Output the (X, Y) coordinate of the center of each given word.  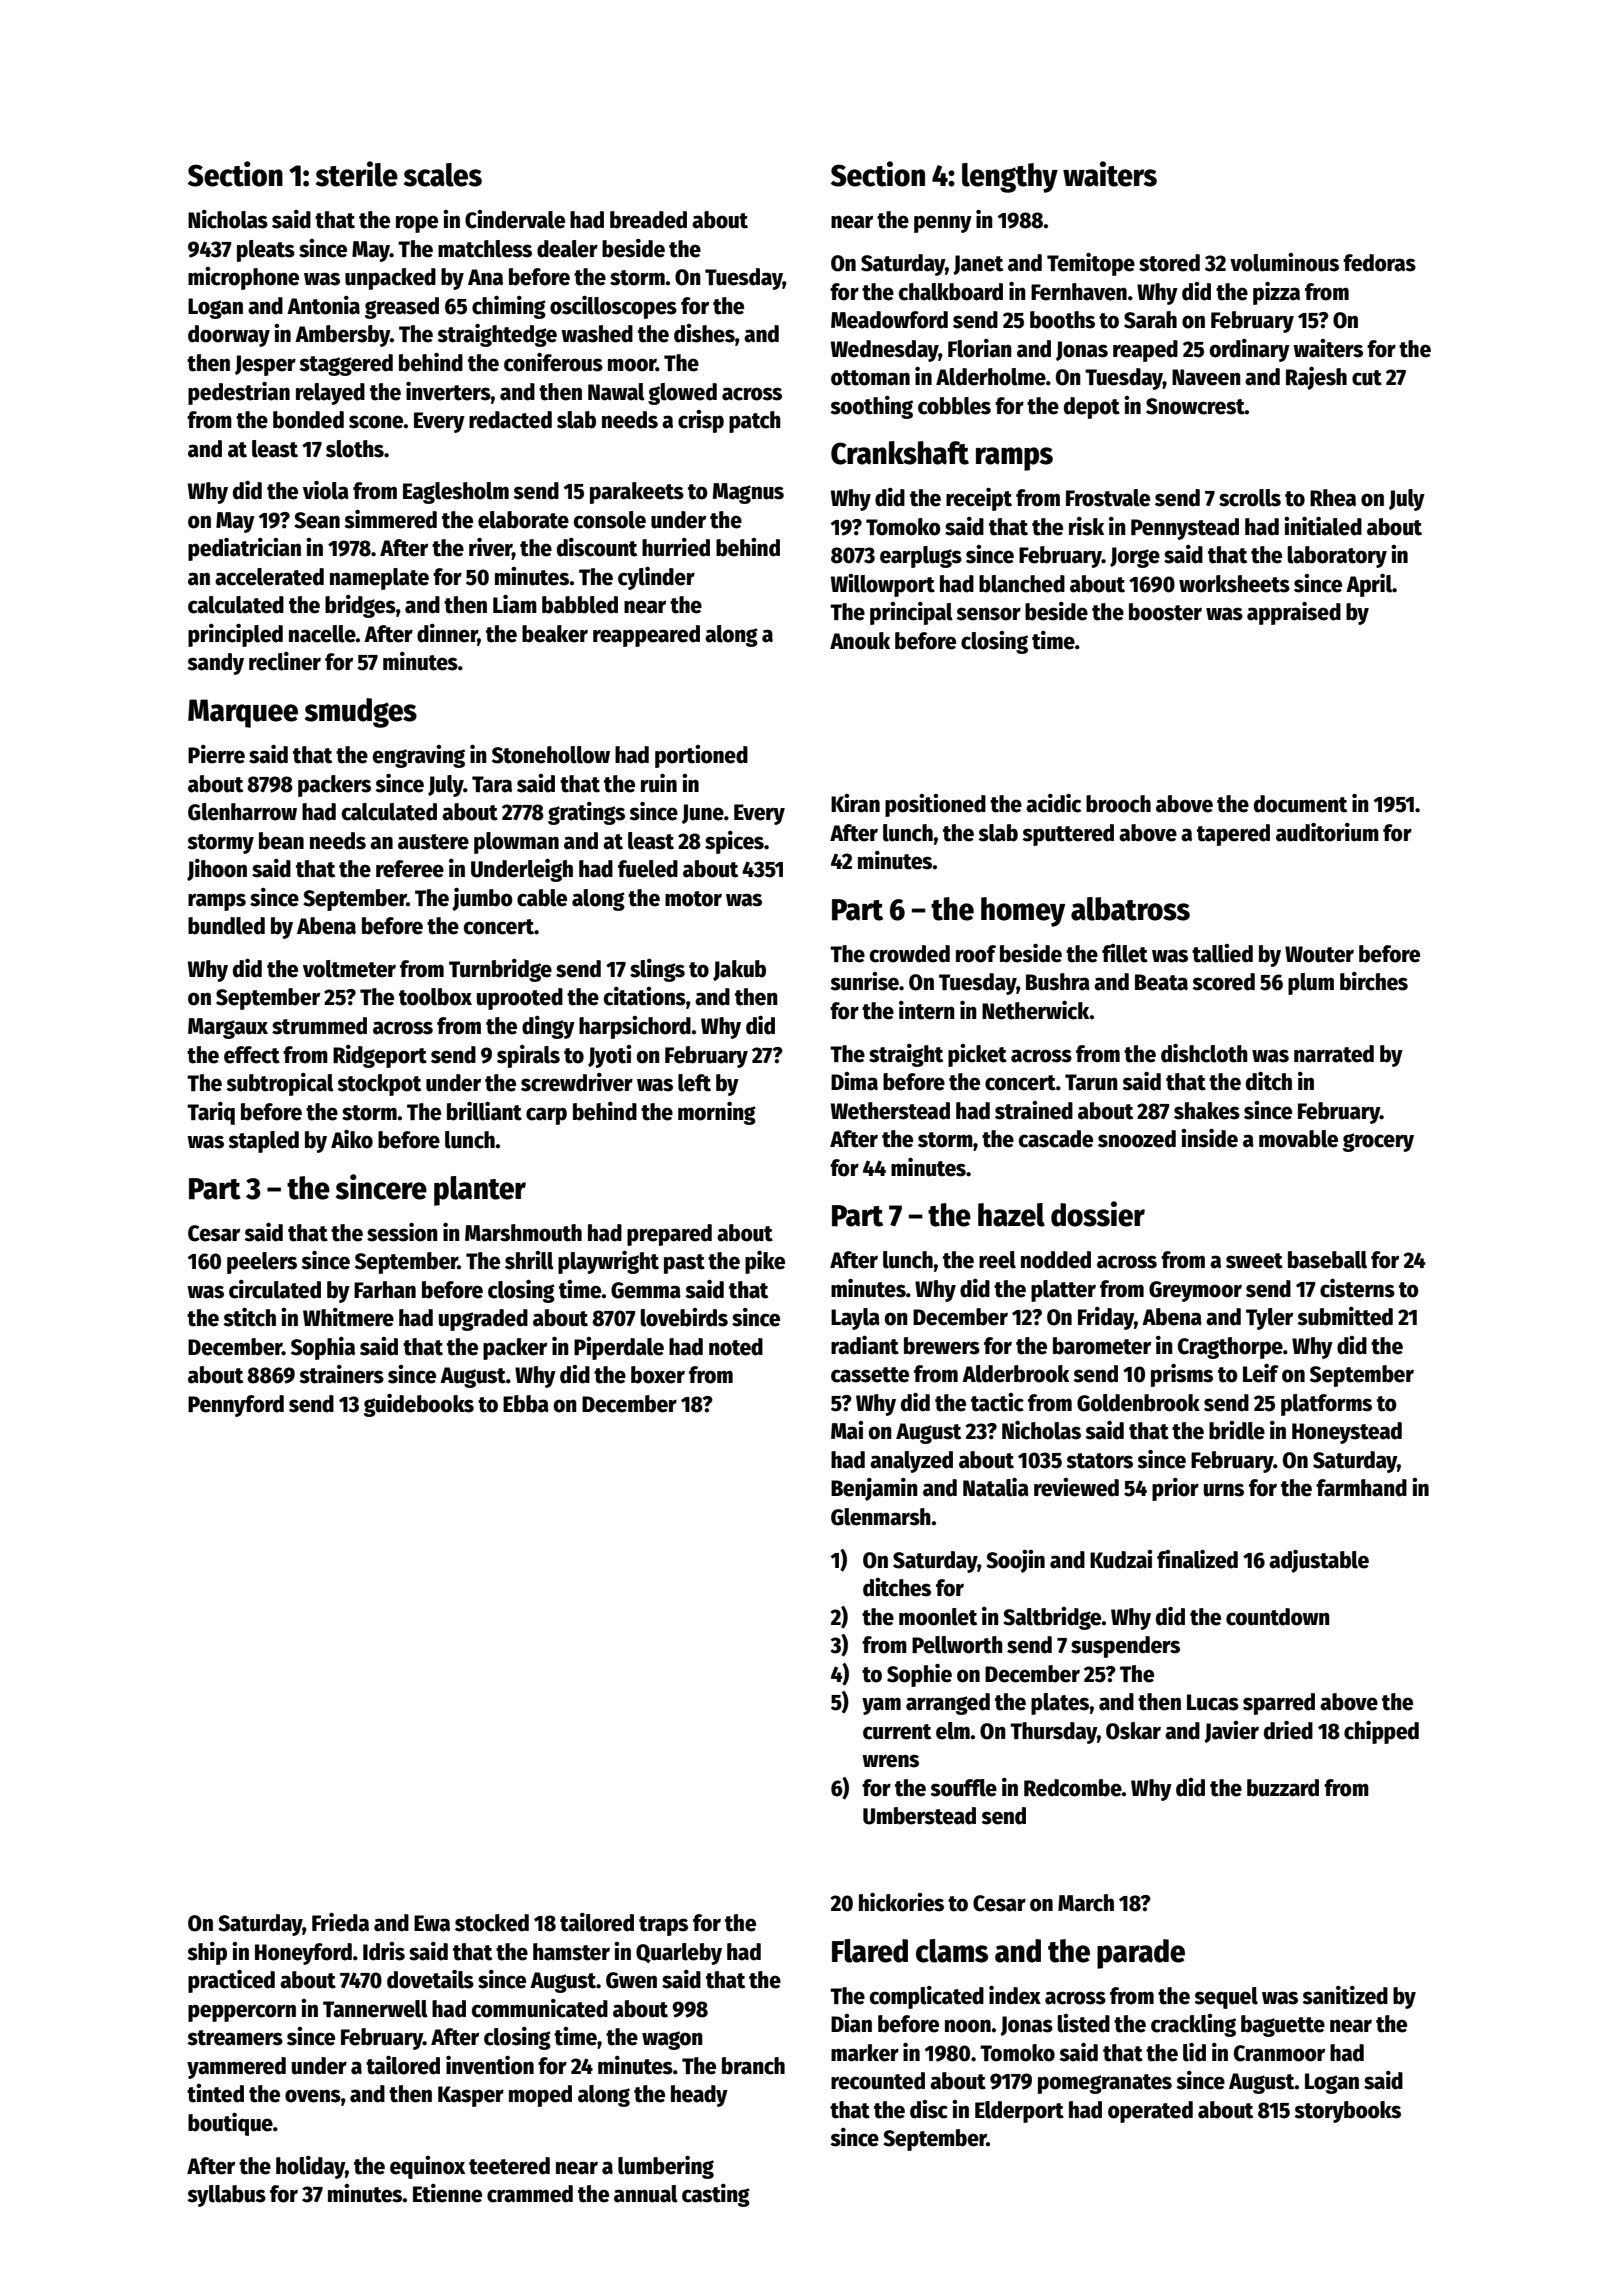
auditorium (1327, 832)
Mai (847, 1430)
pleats (266, 251)
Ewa (432, 1923)
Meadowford (889, 320)
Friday (1106, 1318)
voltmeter (349, 969)
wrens (890, 1761)
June (703, 814)
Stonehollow (551, 755)
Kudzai (1121, 1559)
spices (734, 842)
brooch (1118, 804)
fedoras (1379, 263)
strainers (341, 1374)
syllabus (226, 2196)
